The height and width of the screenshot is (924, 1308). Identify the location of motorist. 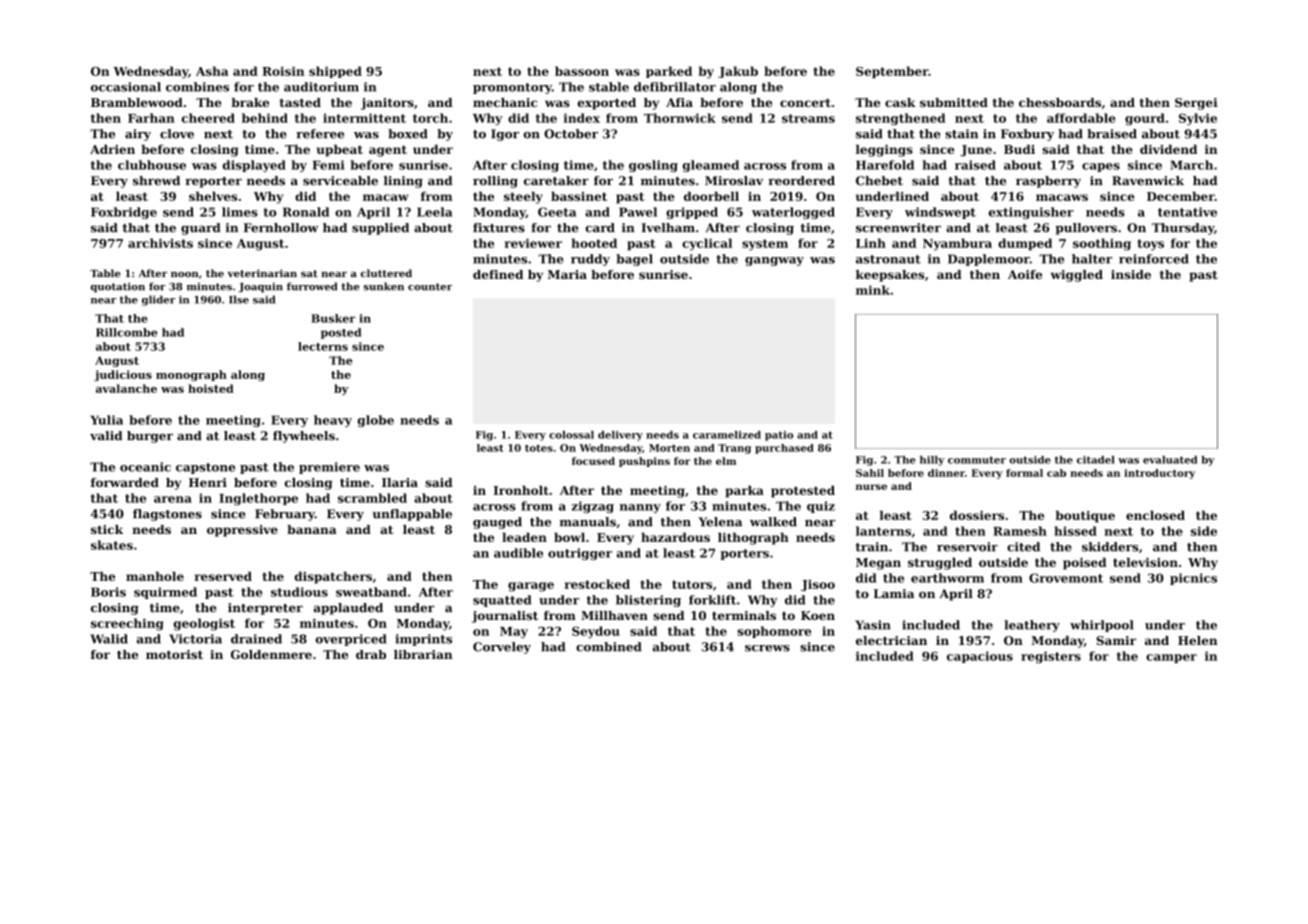
(174, 654).
